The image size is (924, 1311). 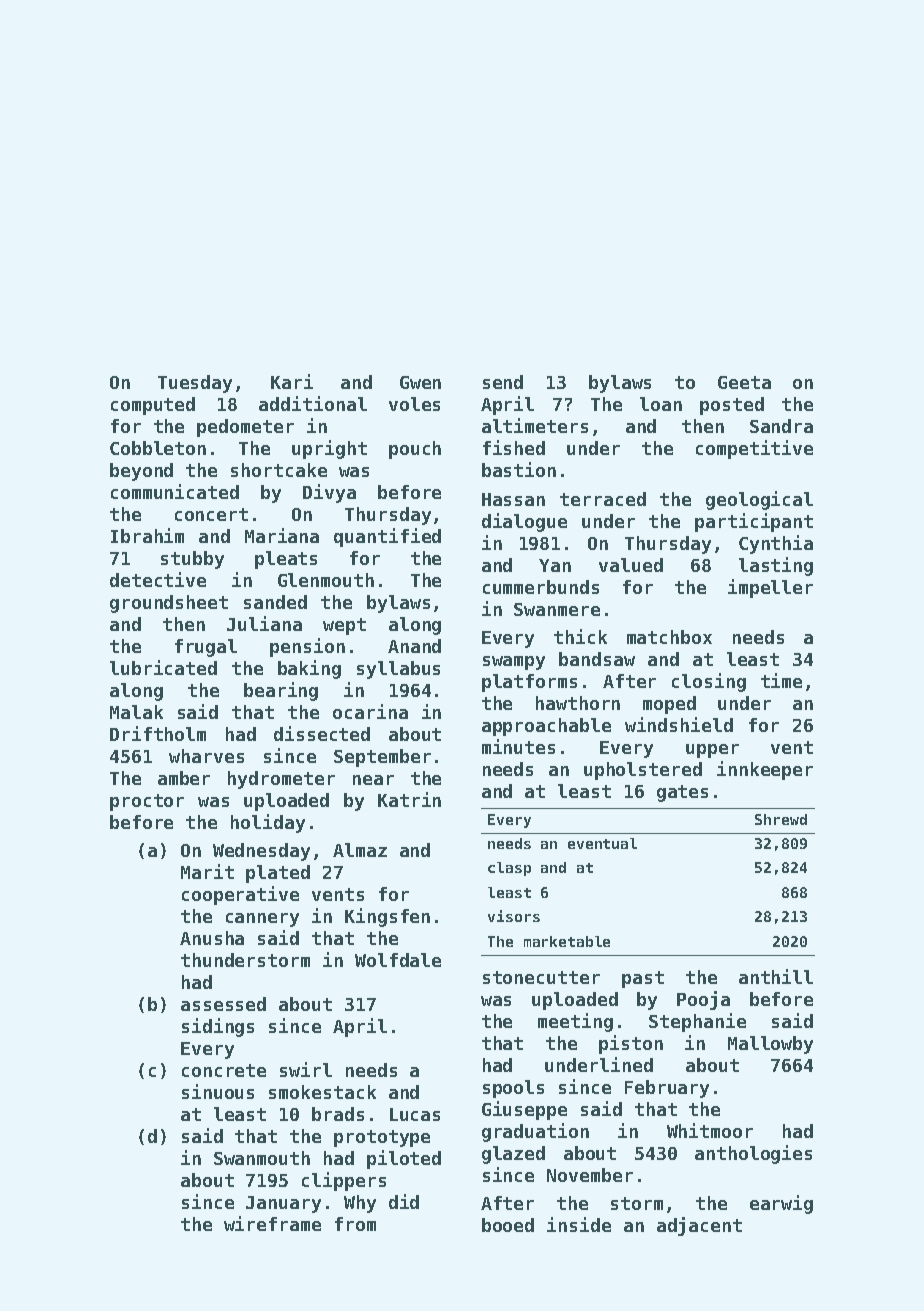 What do you see at coordinates (503, 382) in the screenshot?
I see `send` at bounding box center [503, 382].
